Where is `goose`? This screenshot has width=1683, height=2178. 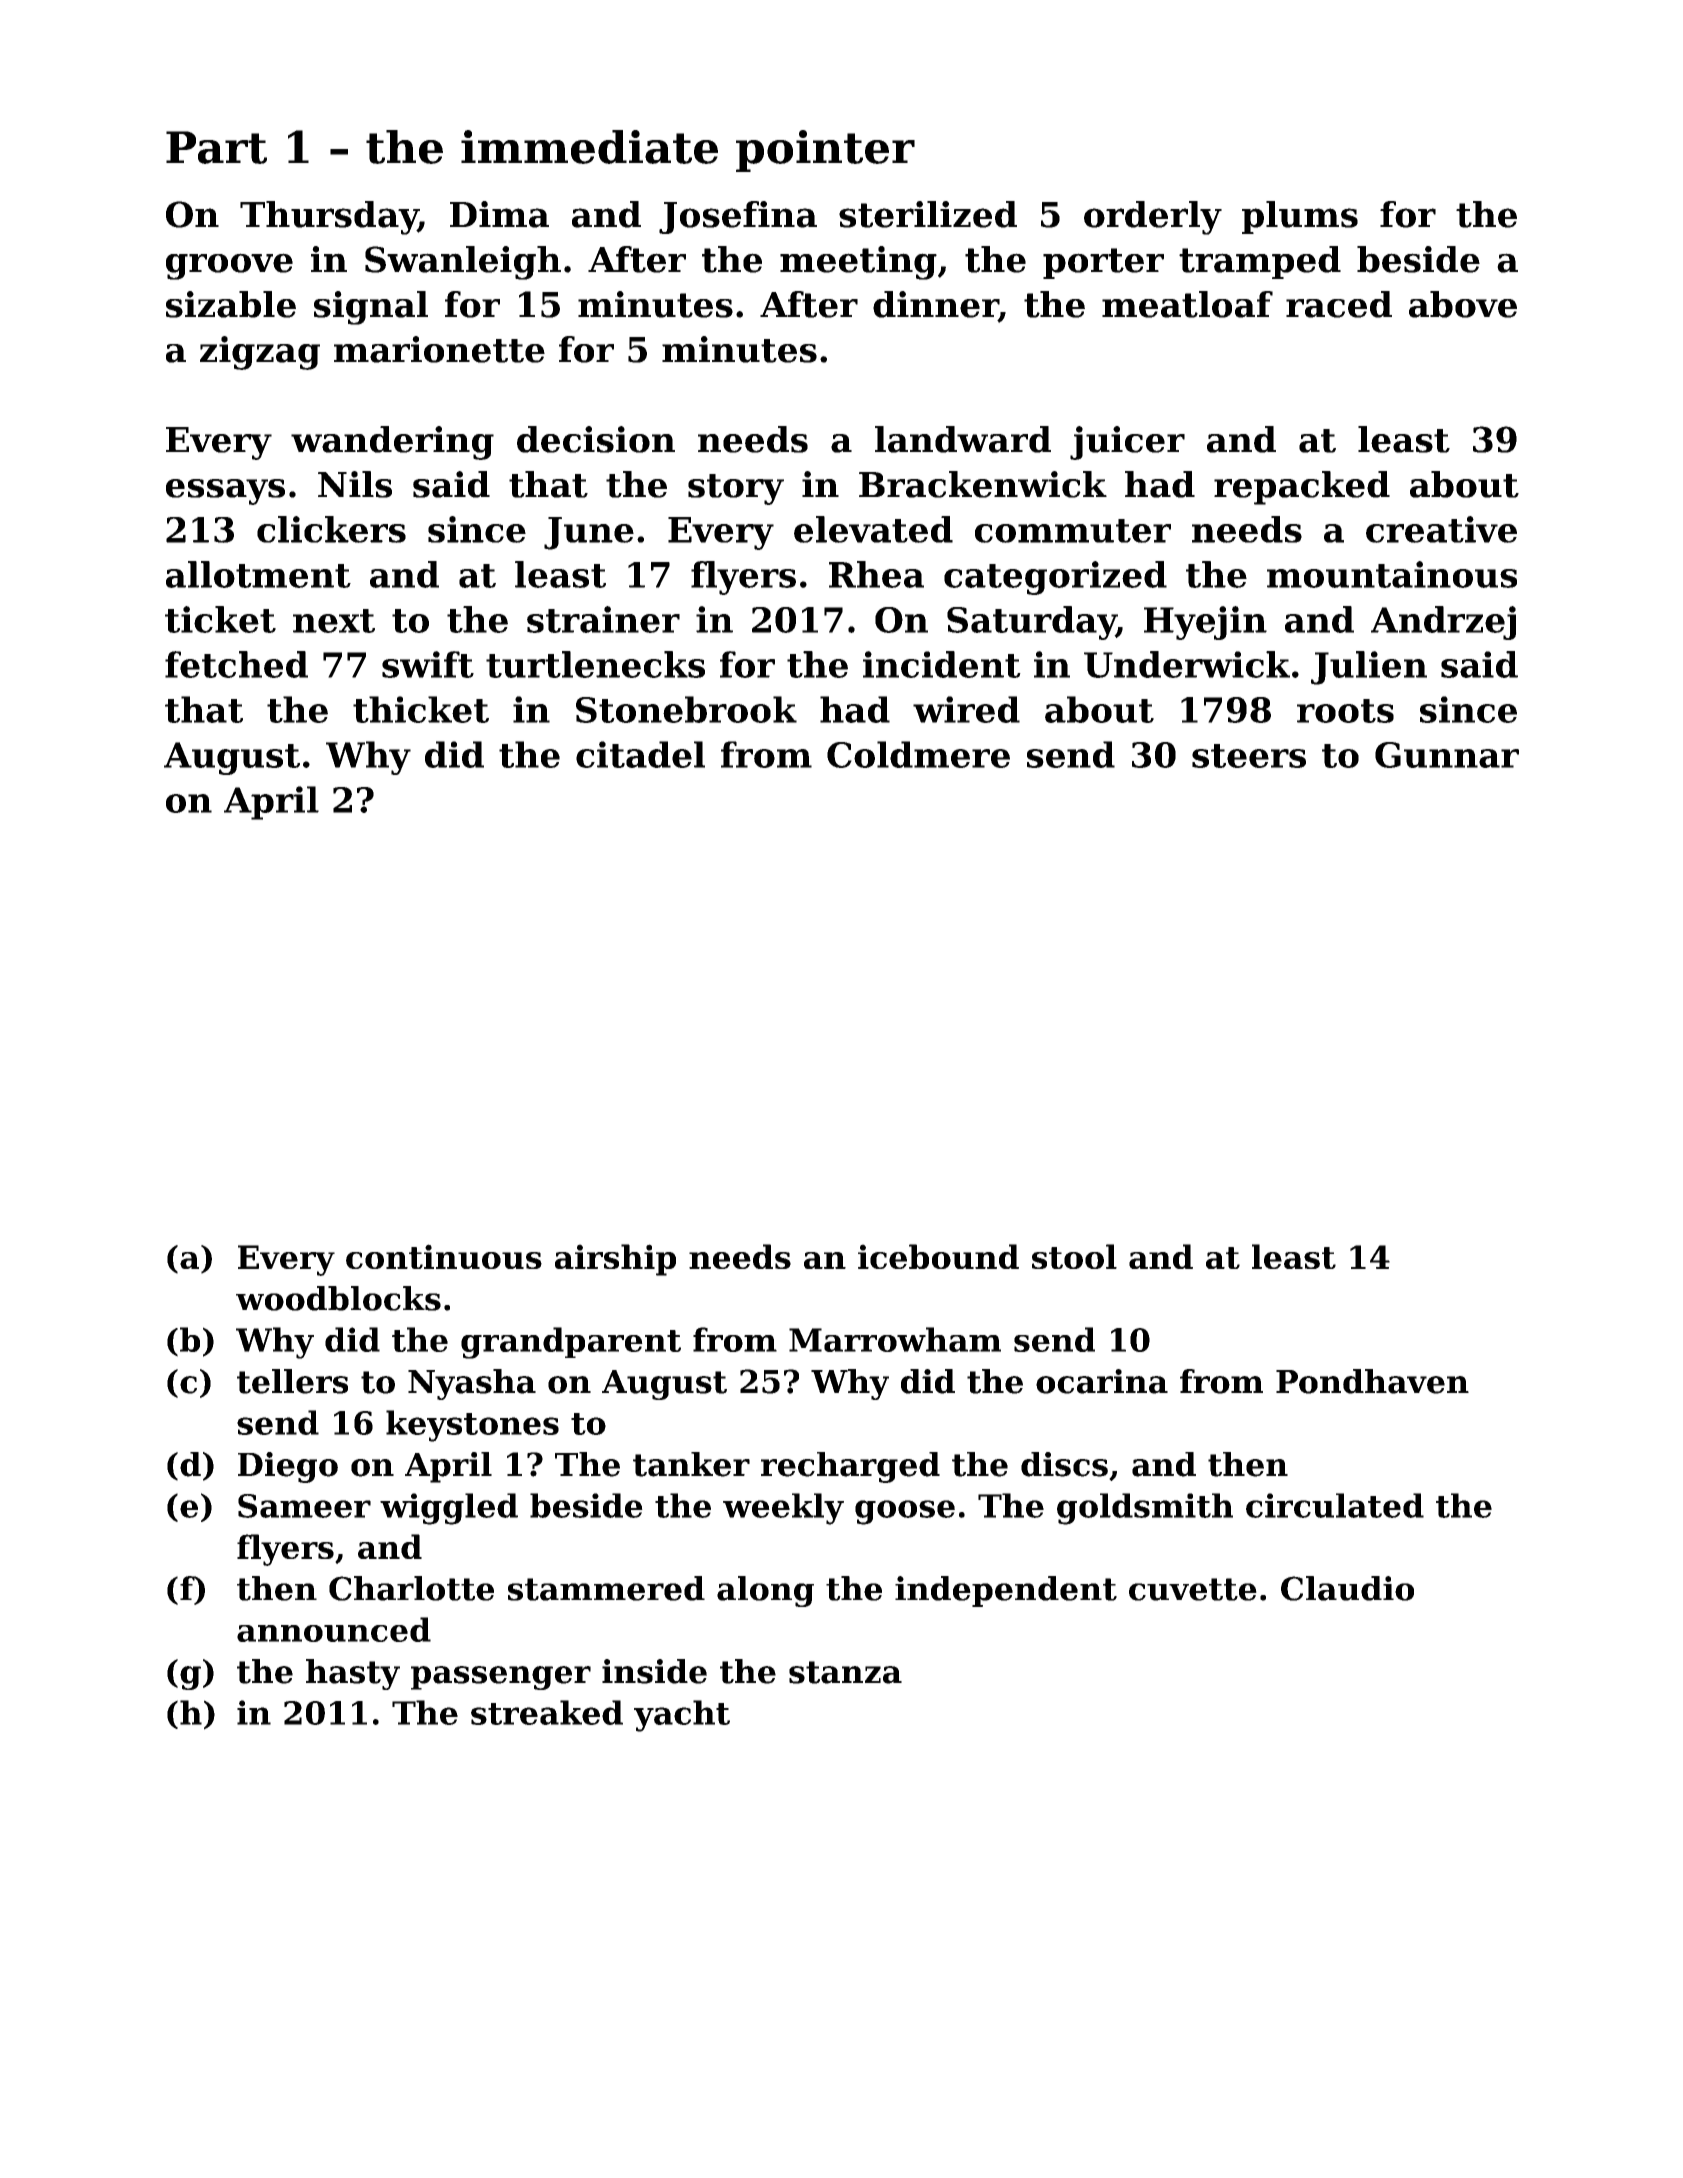 goose is located at coordinates (905, 1512).
